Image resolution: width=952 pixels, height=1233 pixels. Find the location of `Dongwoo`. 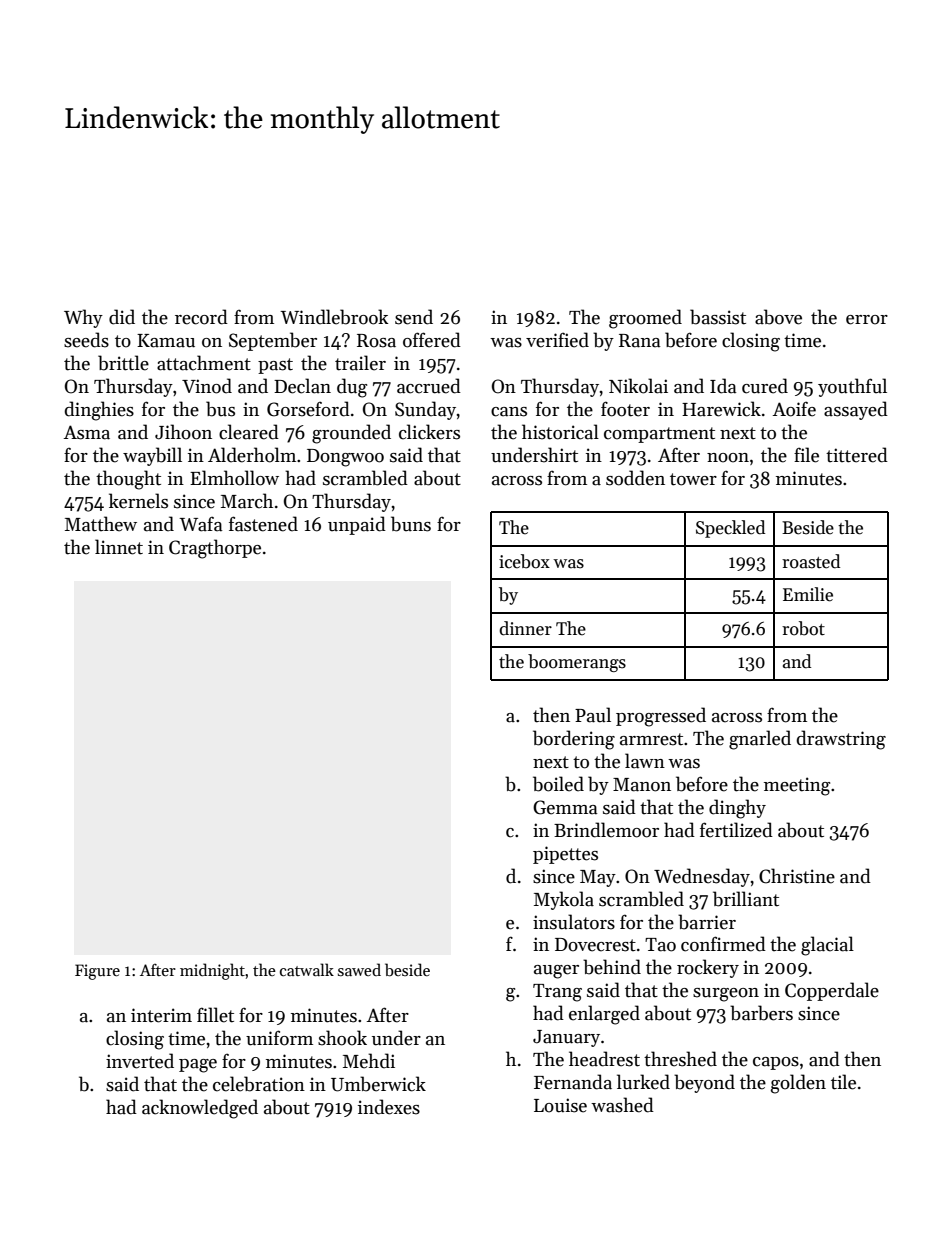

Dongwoo is located at coordinates (345, 458).
